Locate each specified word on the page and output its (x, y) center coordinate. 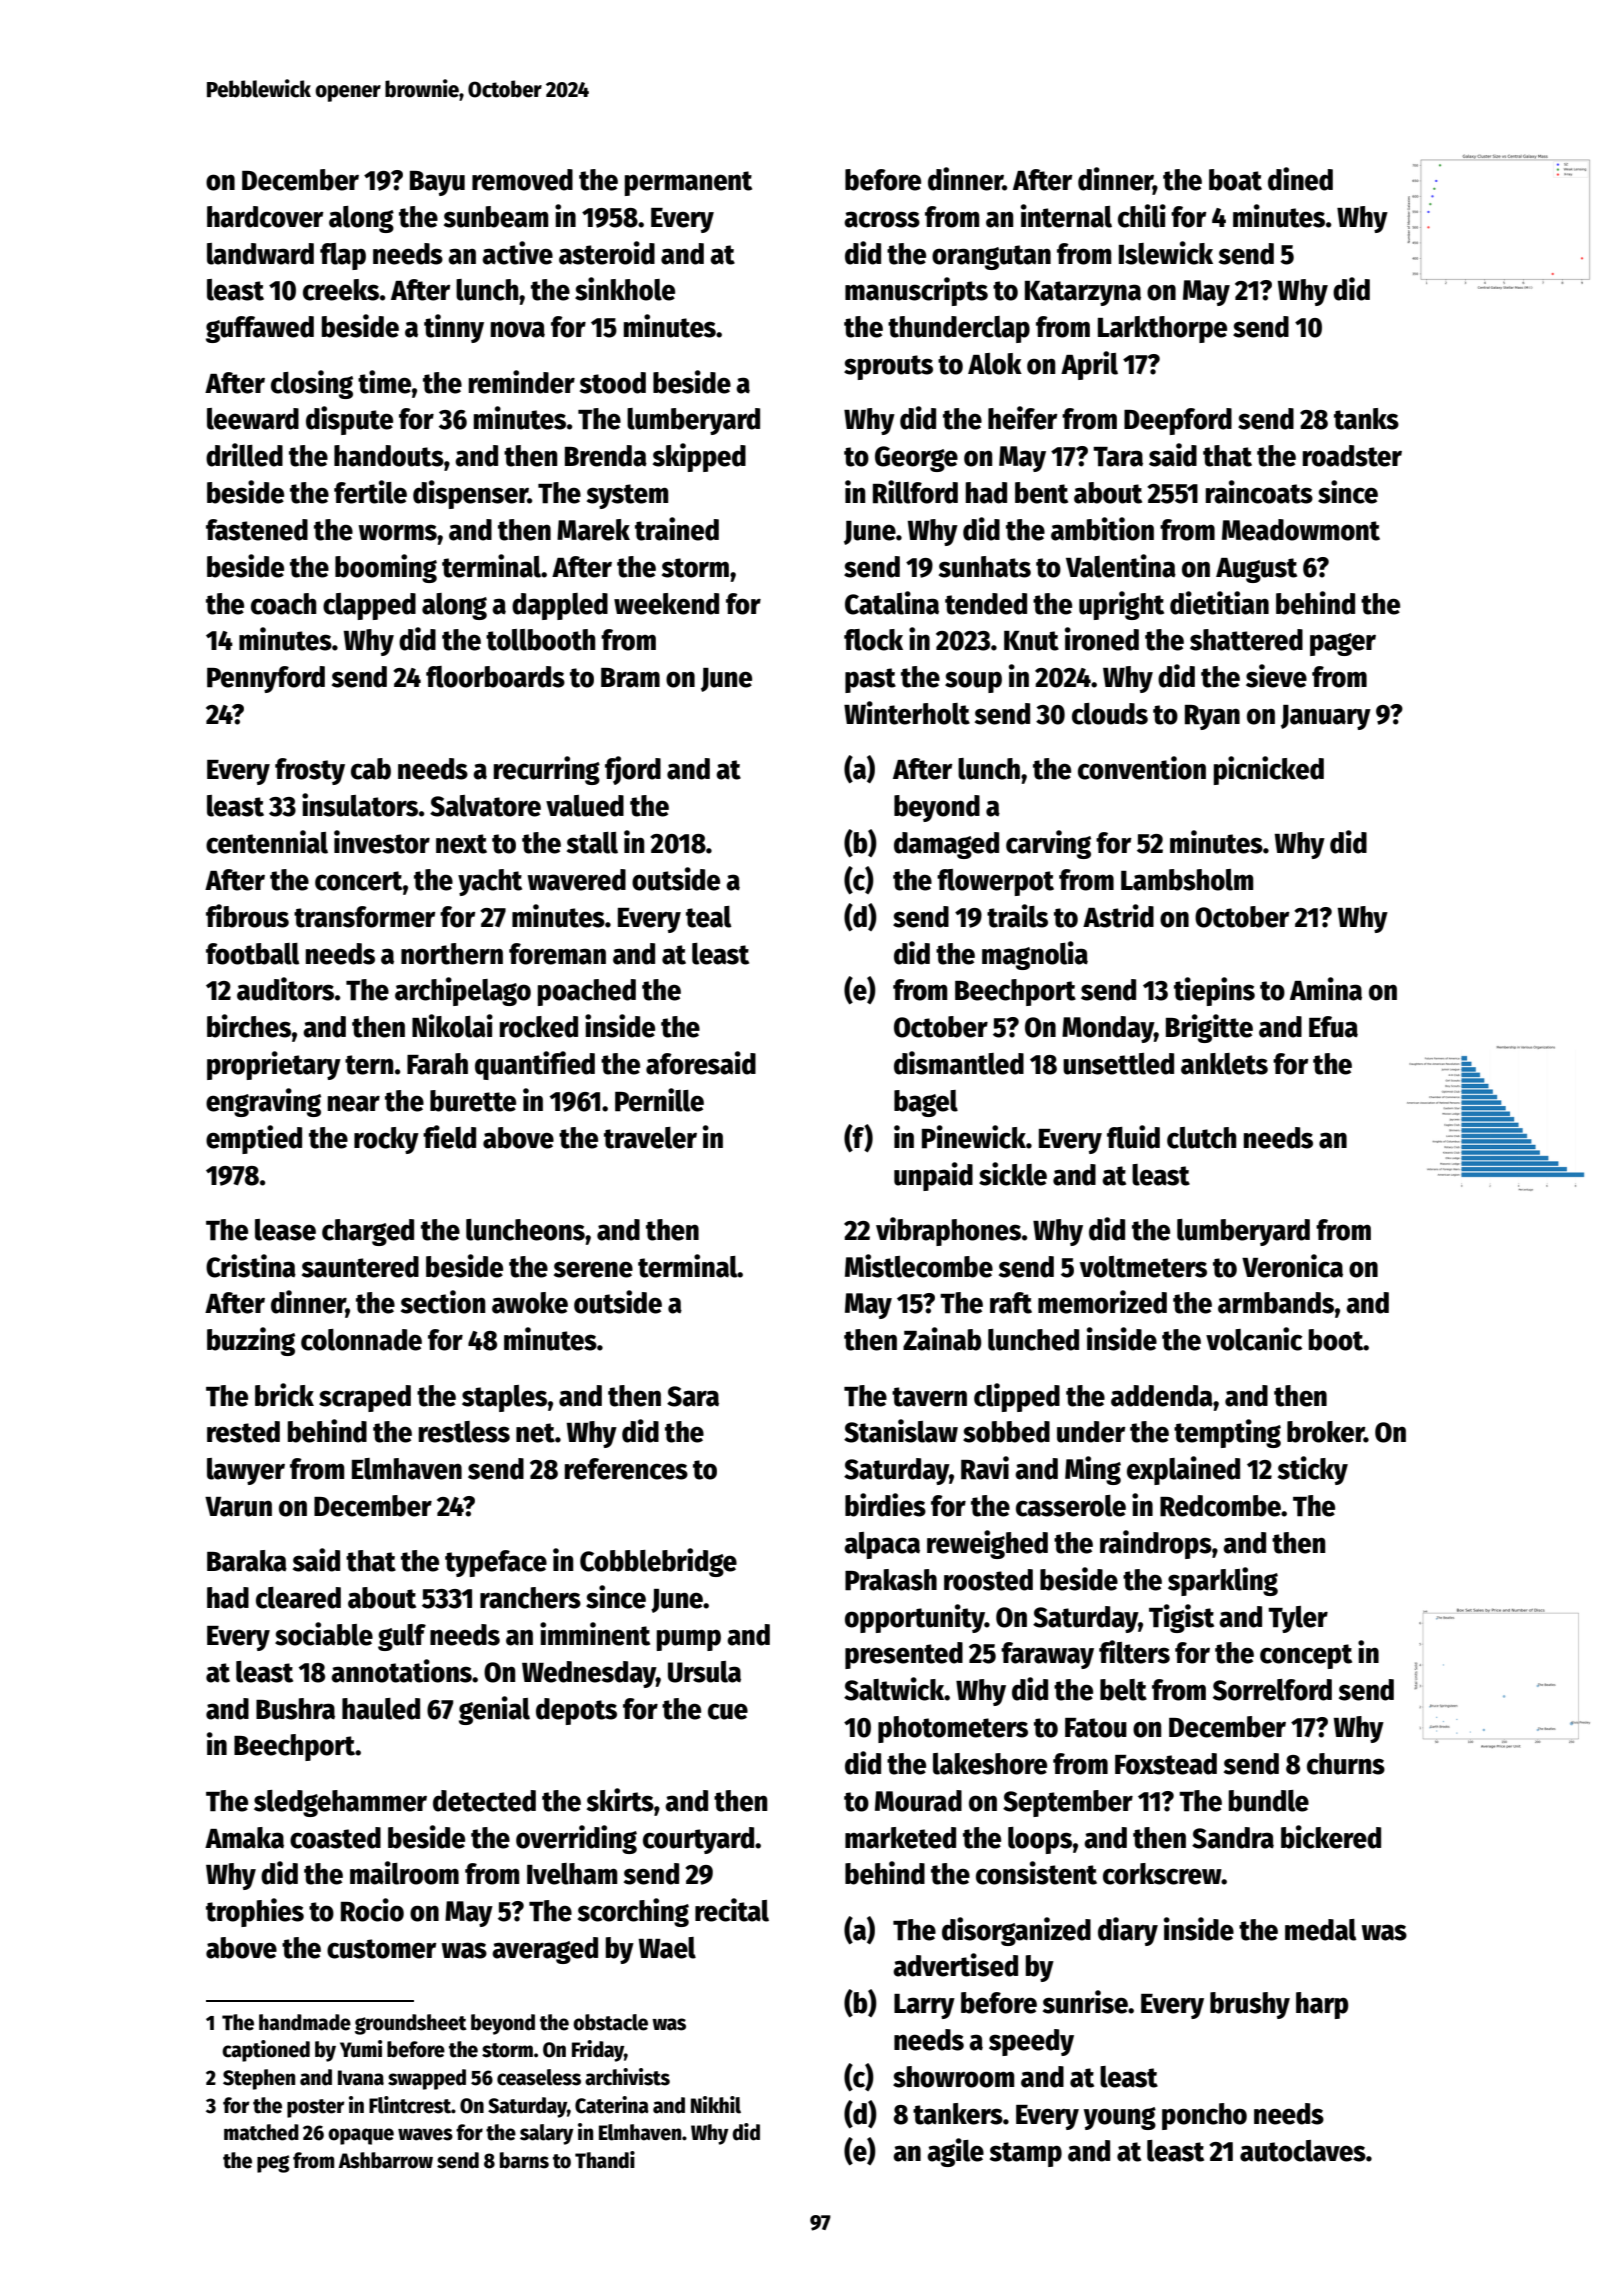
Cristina (251, 1266)
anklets (1224, 1064)
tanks (1366, 419)
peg (273, 2164)
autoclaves (1303, 2151)
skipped (699, 457)
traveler (650, 1138)
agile (955, 2152)
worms (397, 532)
